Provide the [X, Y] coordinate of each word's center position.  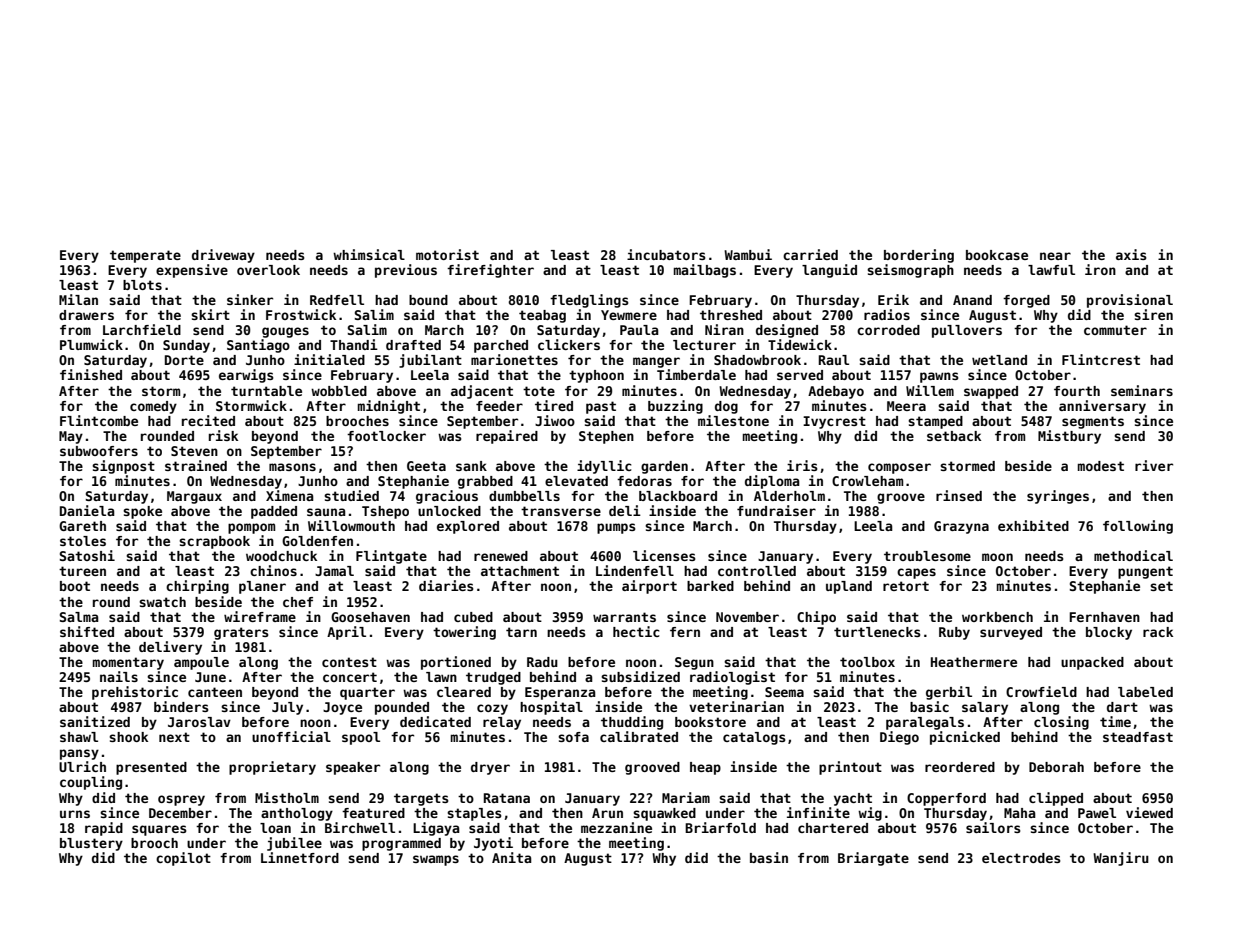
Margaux [194, 497]
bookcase [997, 255]
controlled [757, 571]
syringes [1058, 497]
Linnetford [300, 857]
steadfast [1138, 737]
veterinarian [736, 706]
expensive [192, 271]
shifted [87, 631]
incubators [666, 254]
